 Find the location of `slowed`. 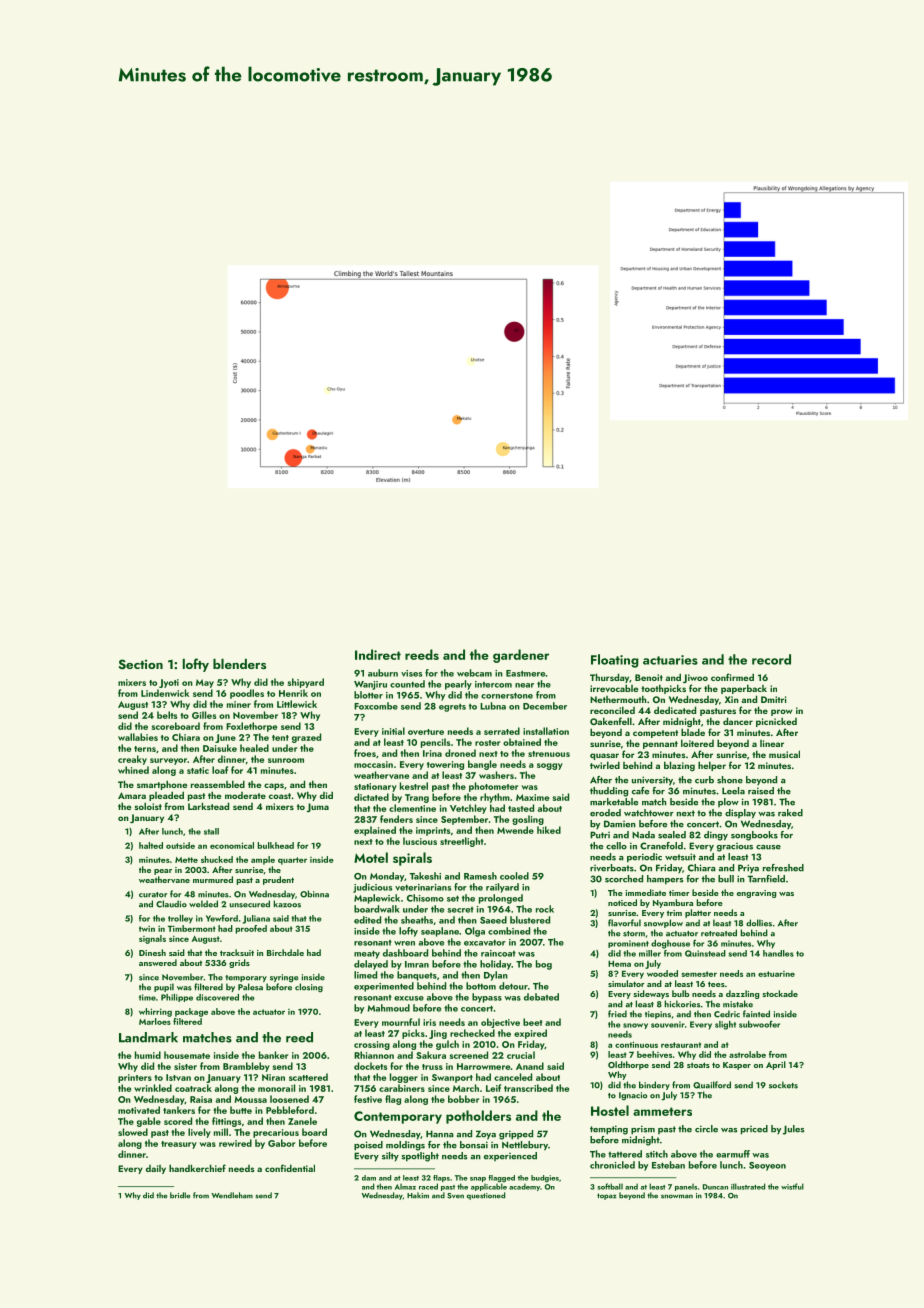

slowed is located at coordinates (133, 1132).
